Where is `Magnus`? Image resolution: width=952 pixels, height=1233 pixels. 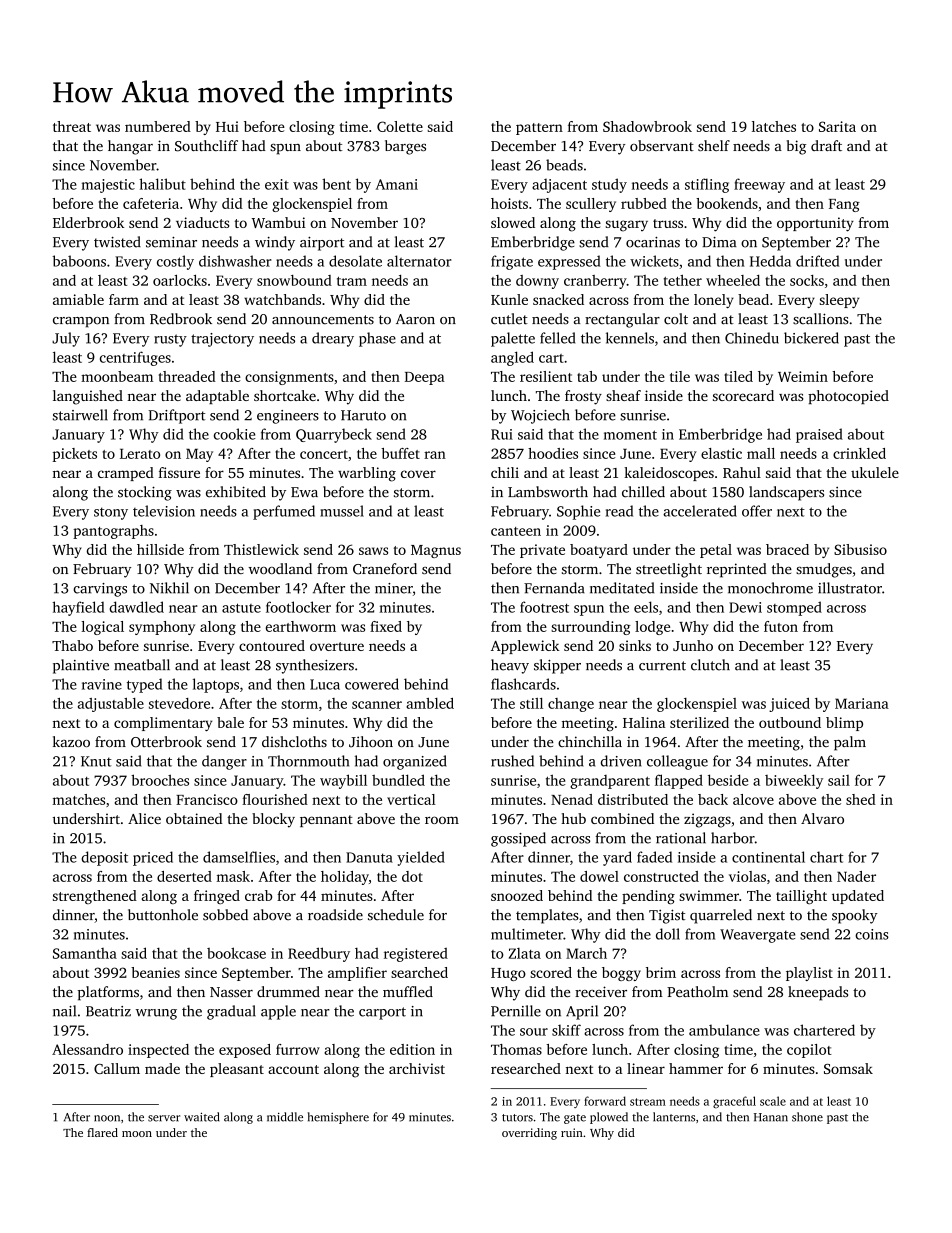
Magnus is located at coordinates (436, 551).
